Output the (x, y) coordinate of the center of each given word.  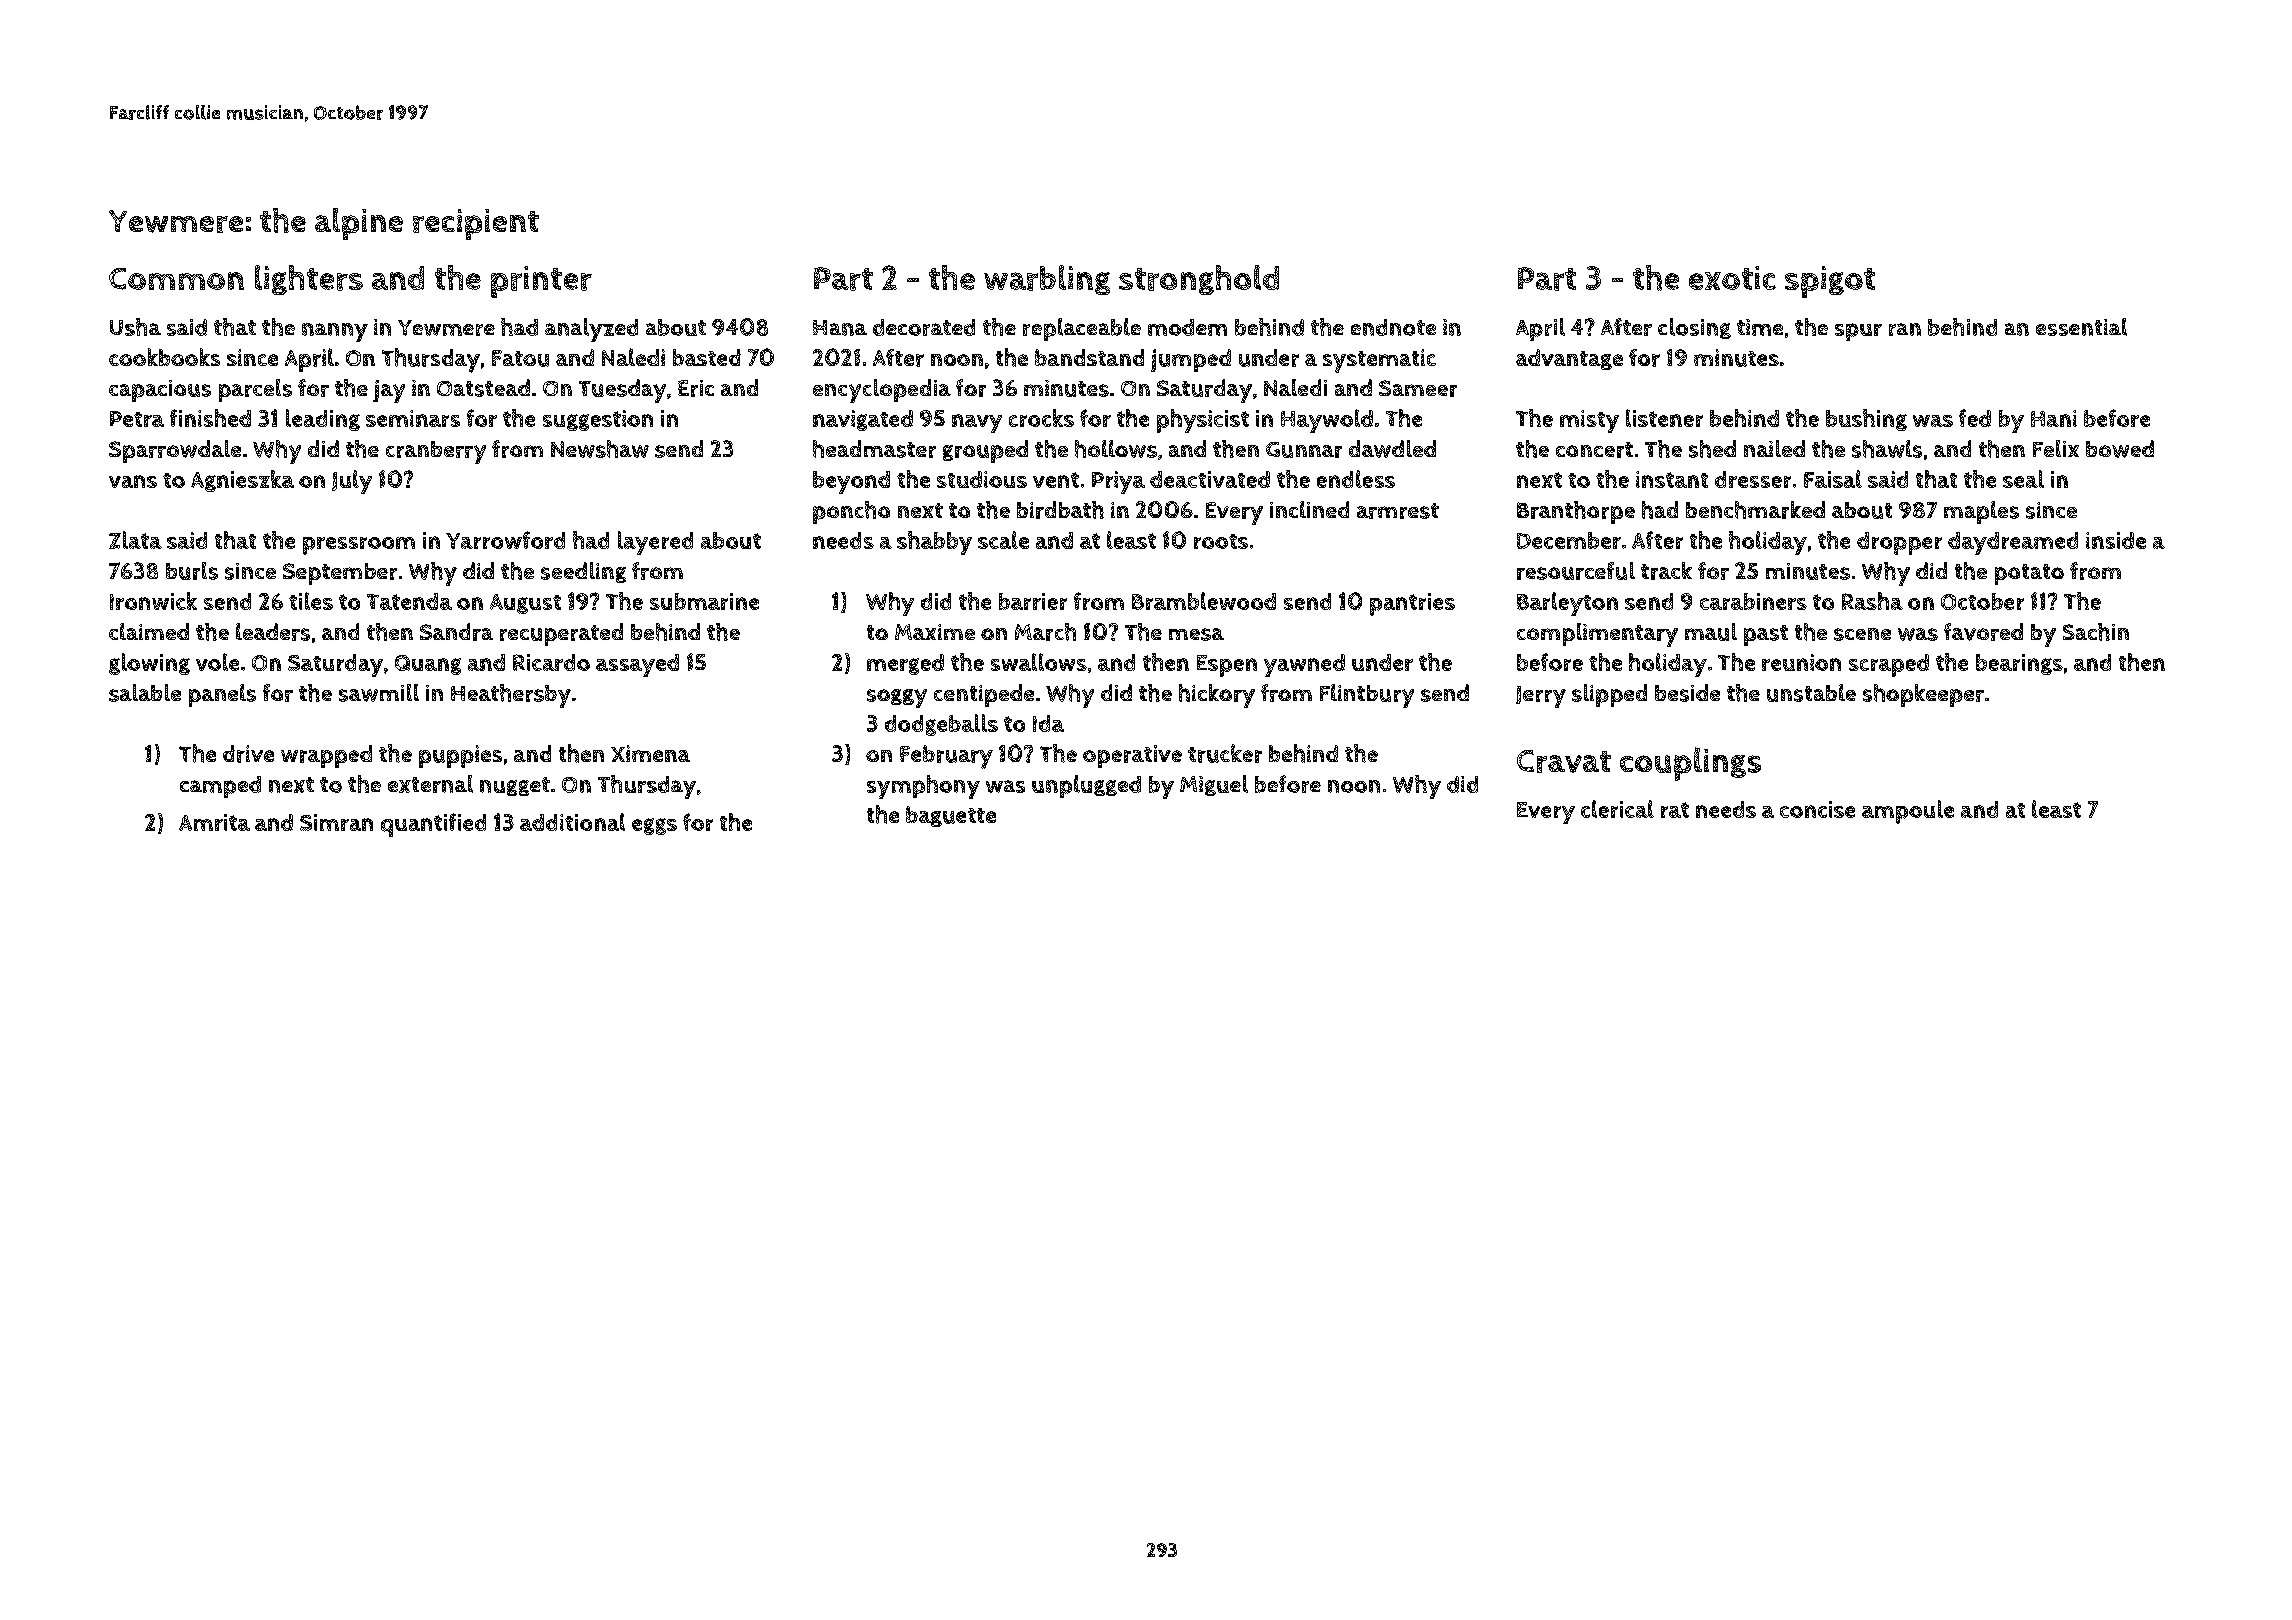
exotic (1732, 278)
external (430, 784)
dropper (1899, 543)
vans (133, 481)
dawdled (1392, 449)
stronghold (1199, 280)
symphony (923, 787)
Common (176, 279)
